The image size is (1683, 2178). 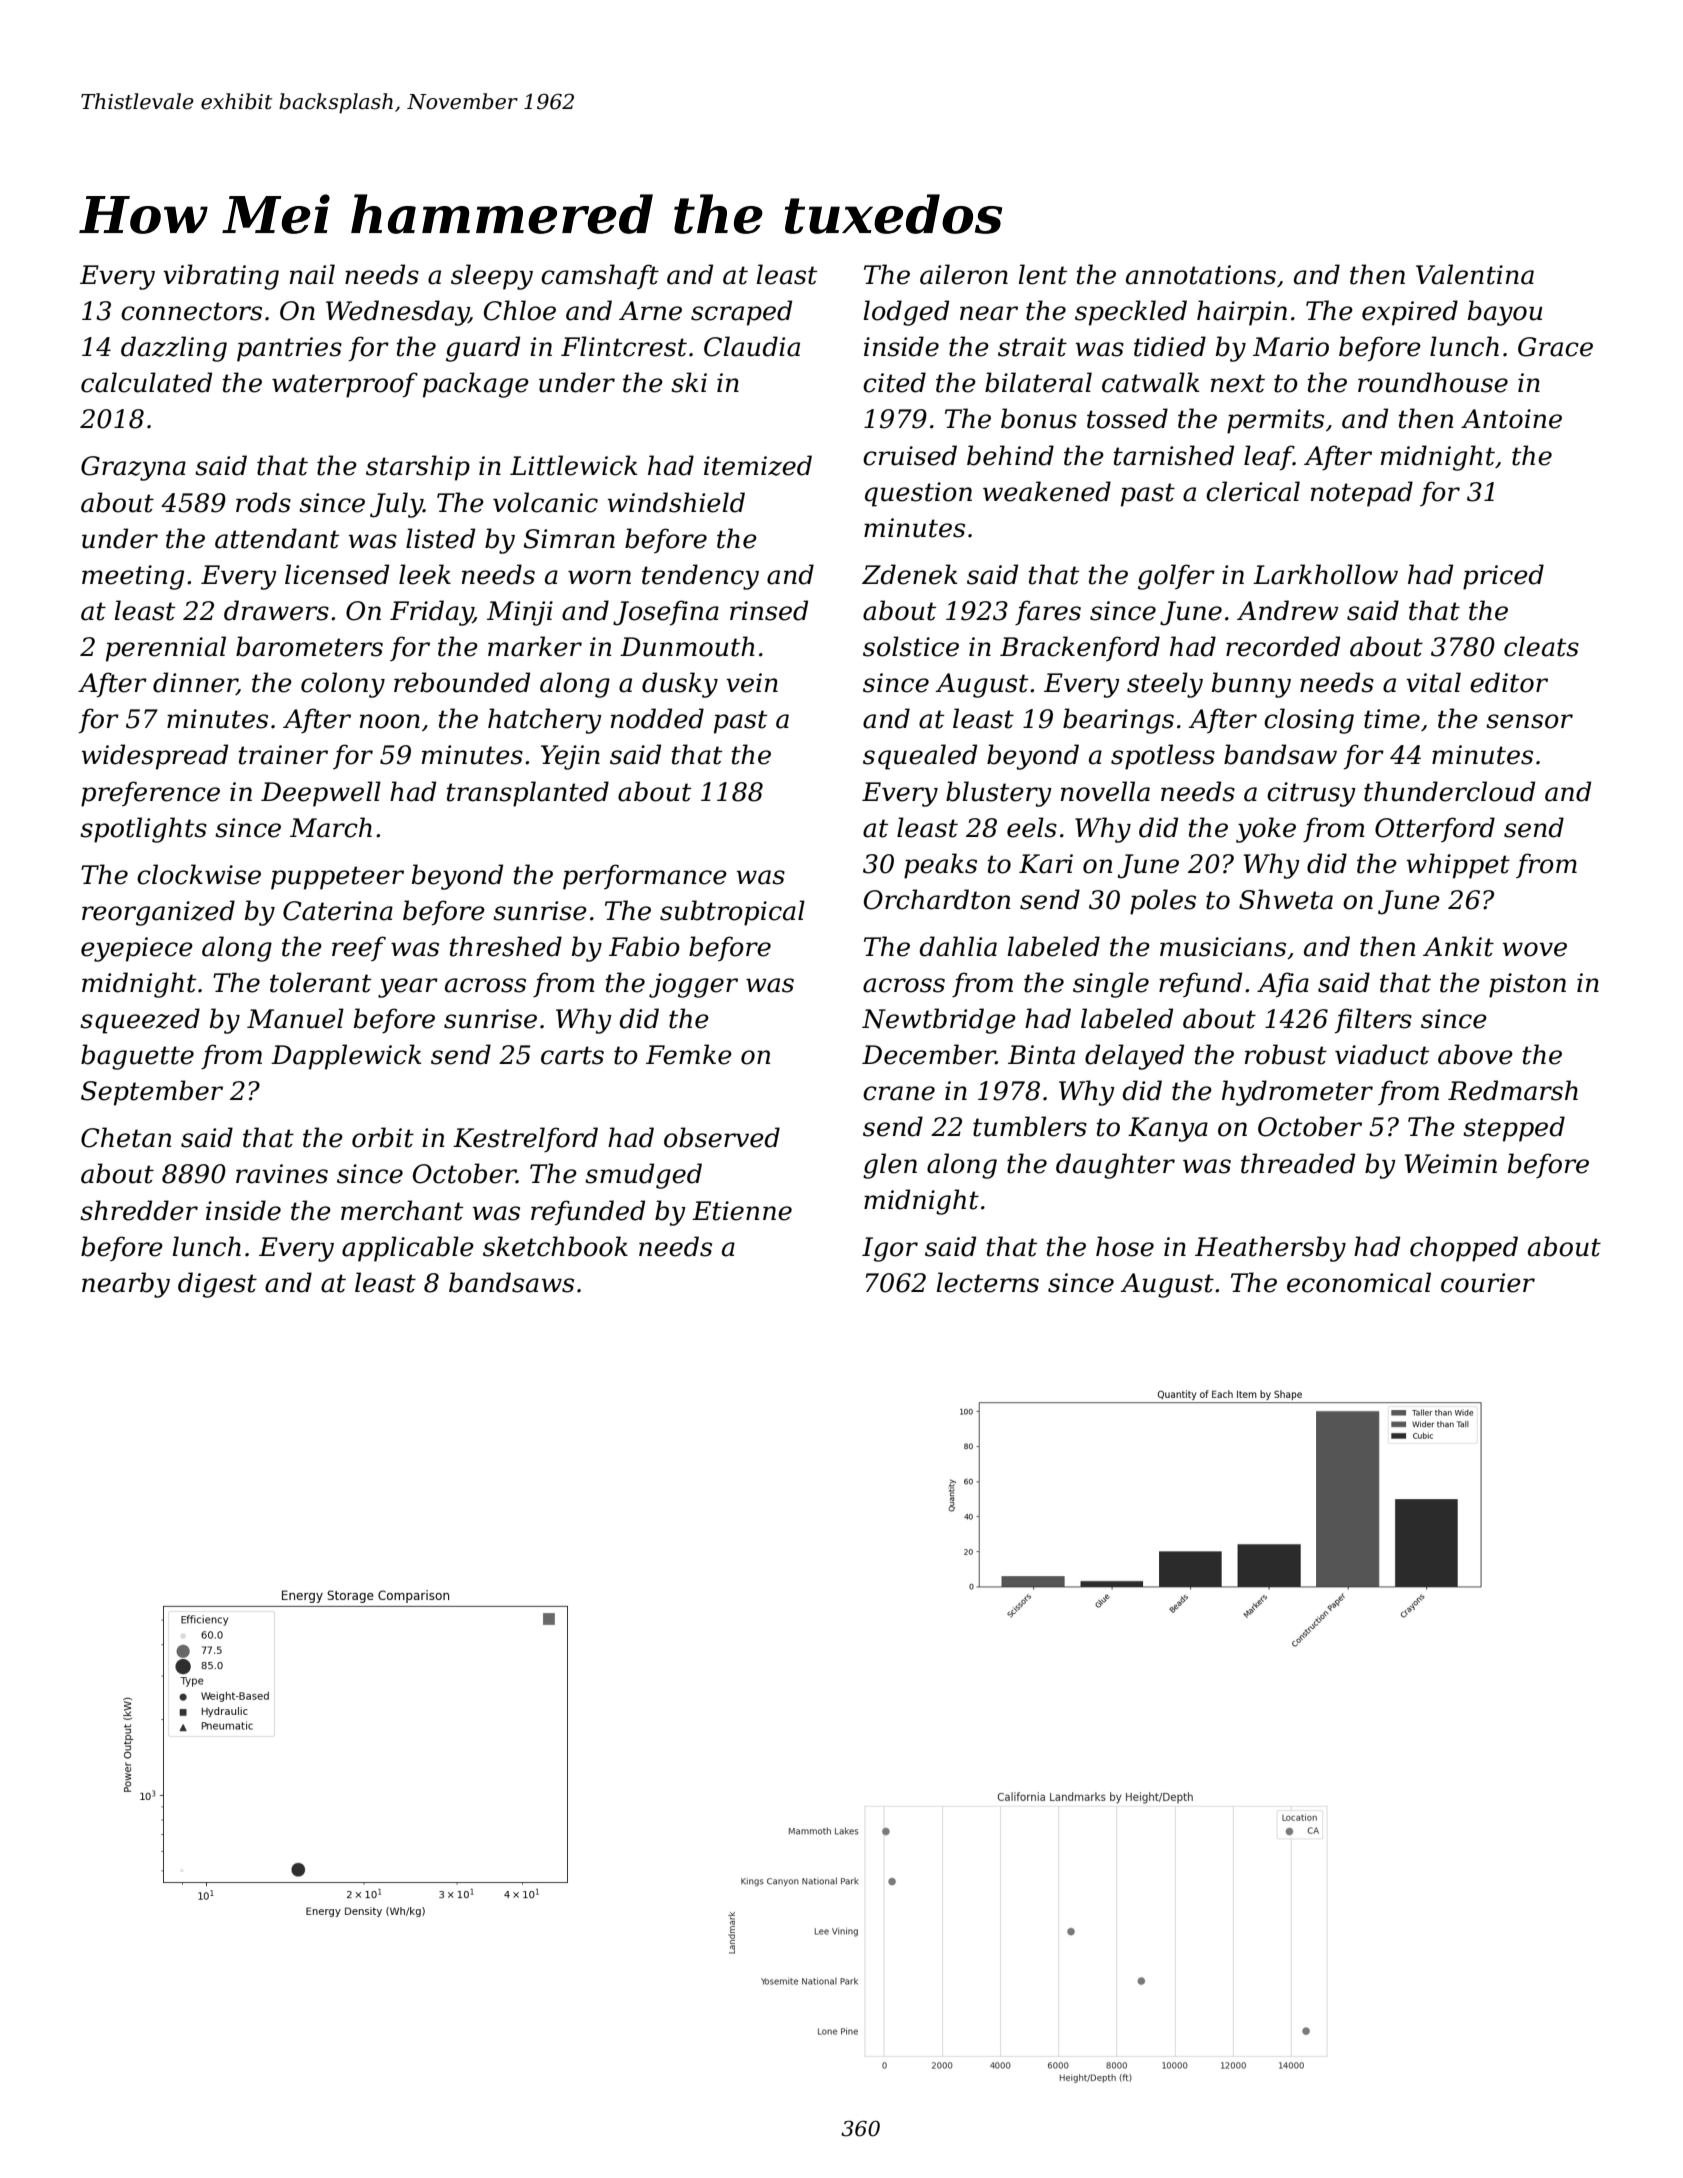 I want to click on subtropical, so click(x=732, y=913).
